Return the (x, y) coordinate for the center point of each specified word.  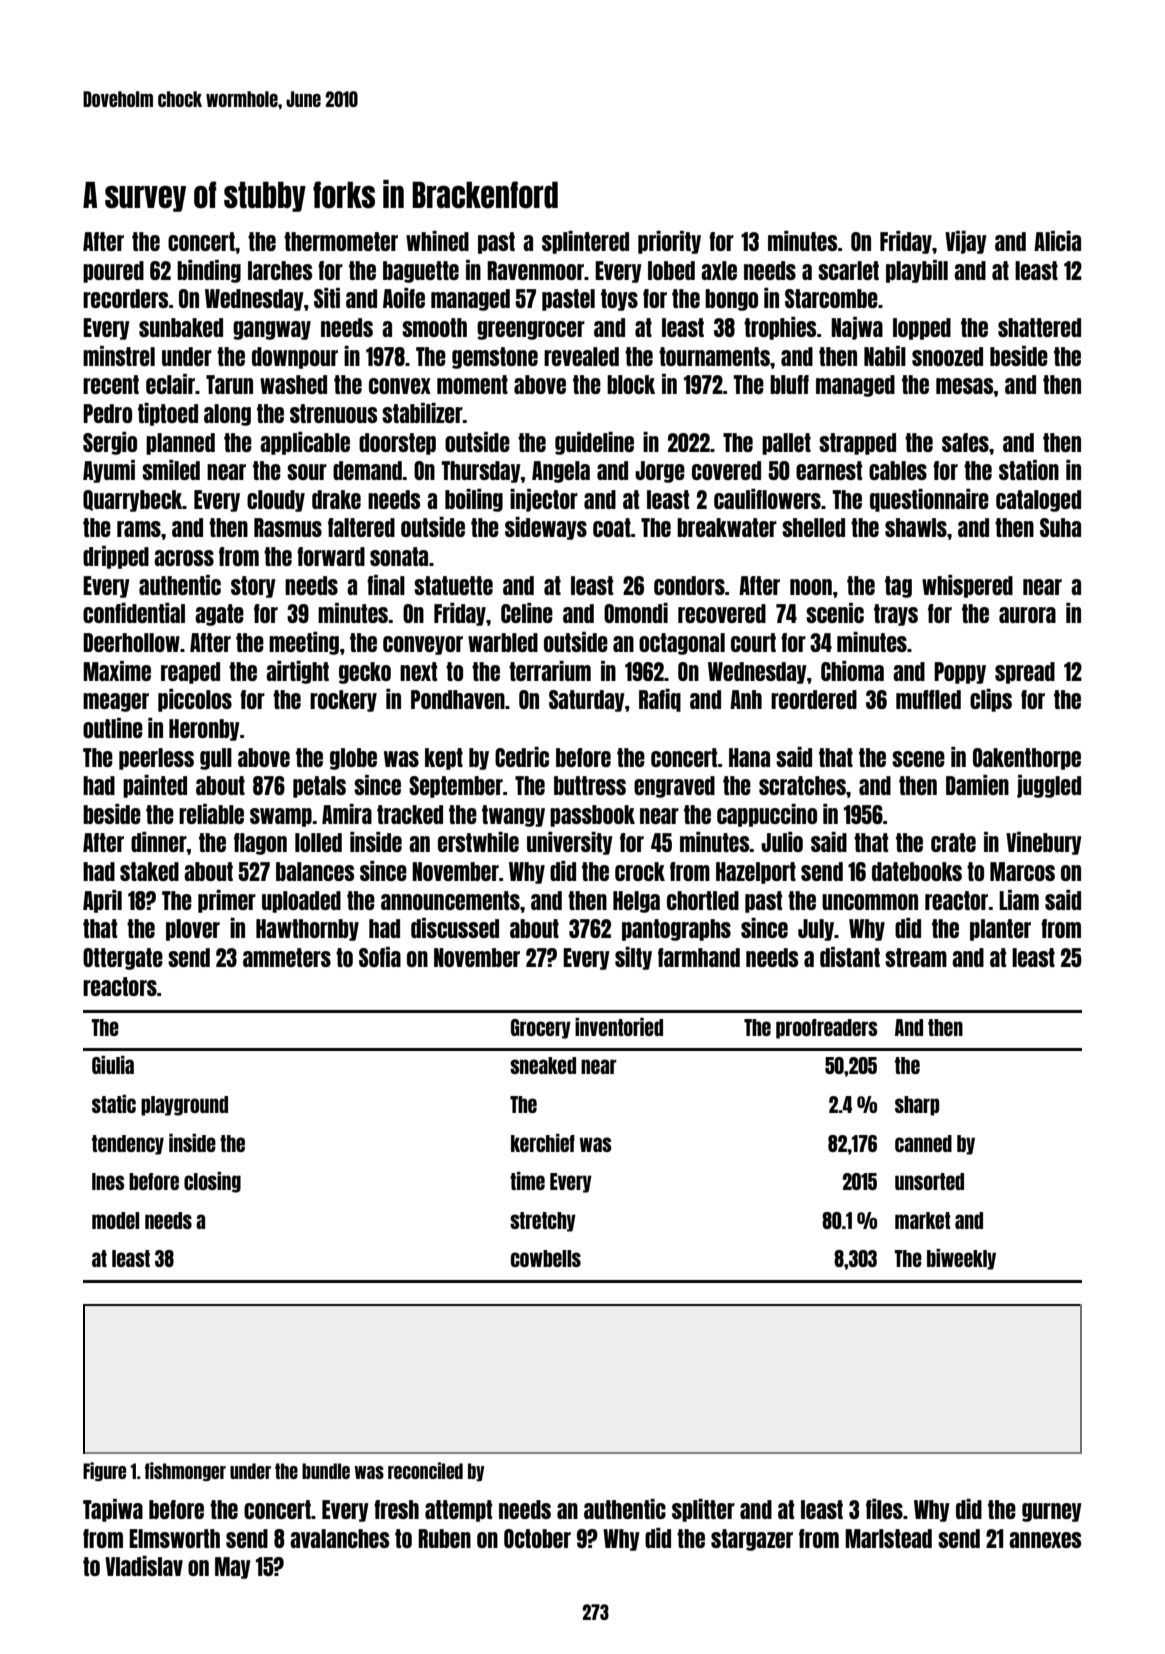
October (537, 1538)
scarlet (848, 270)
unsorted (929, 1181)
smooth (434, 327)
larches (280, 270)
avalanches (339, 1538)
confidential (134, 613)
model (115, 1220)
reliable (211, 814)
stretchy (543, 1222)
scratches (802, 785)
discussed (455, 928)
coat (612, 527)
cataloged (1038, 501)
